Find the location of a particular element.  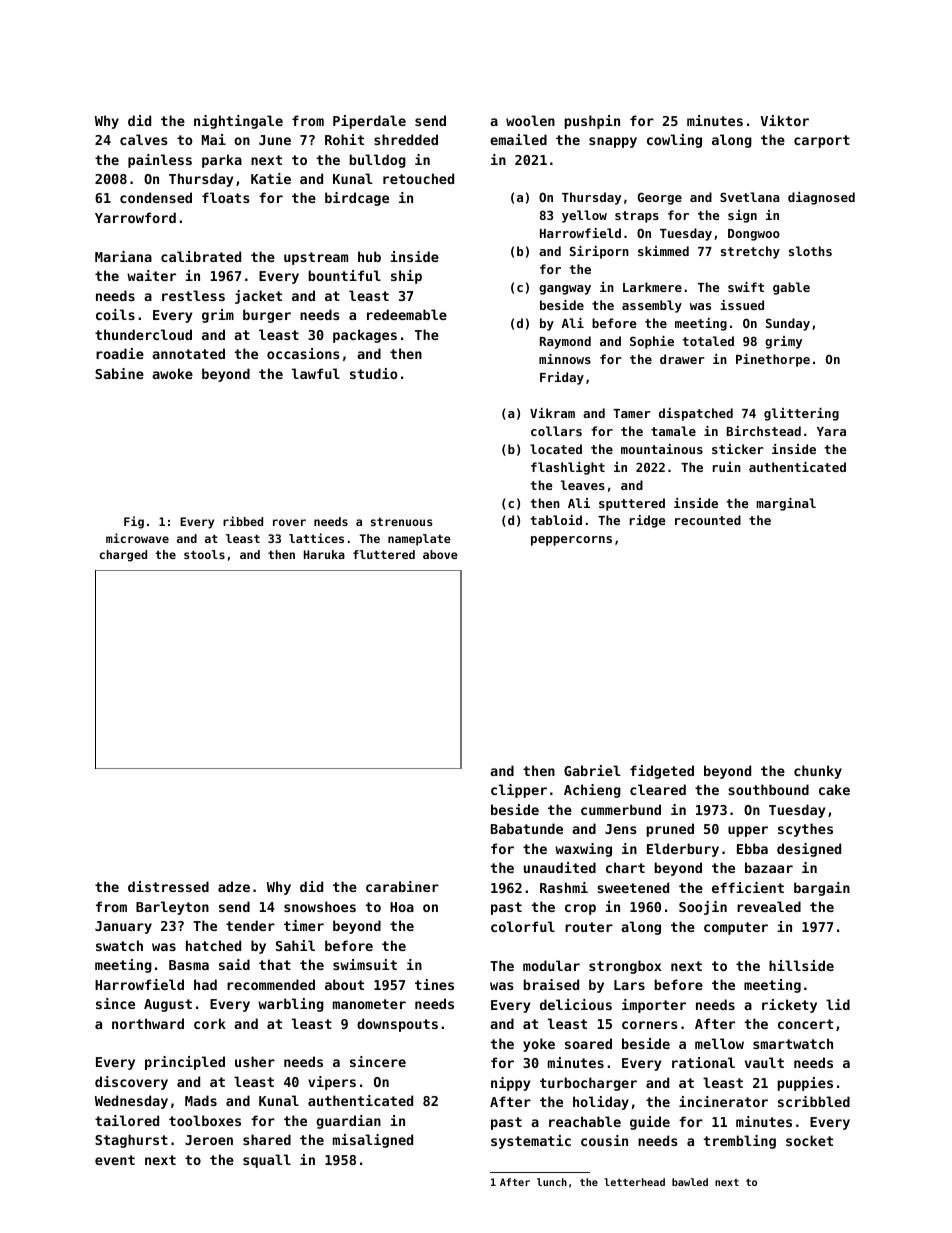

condensed is located at coordinates (156, 197).
